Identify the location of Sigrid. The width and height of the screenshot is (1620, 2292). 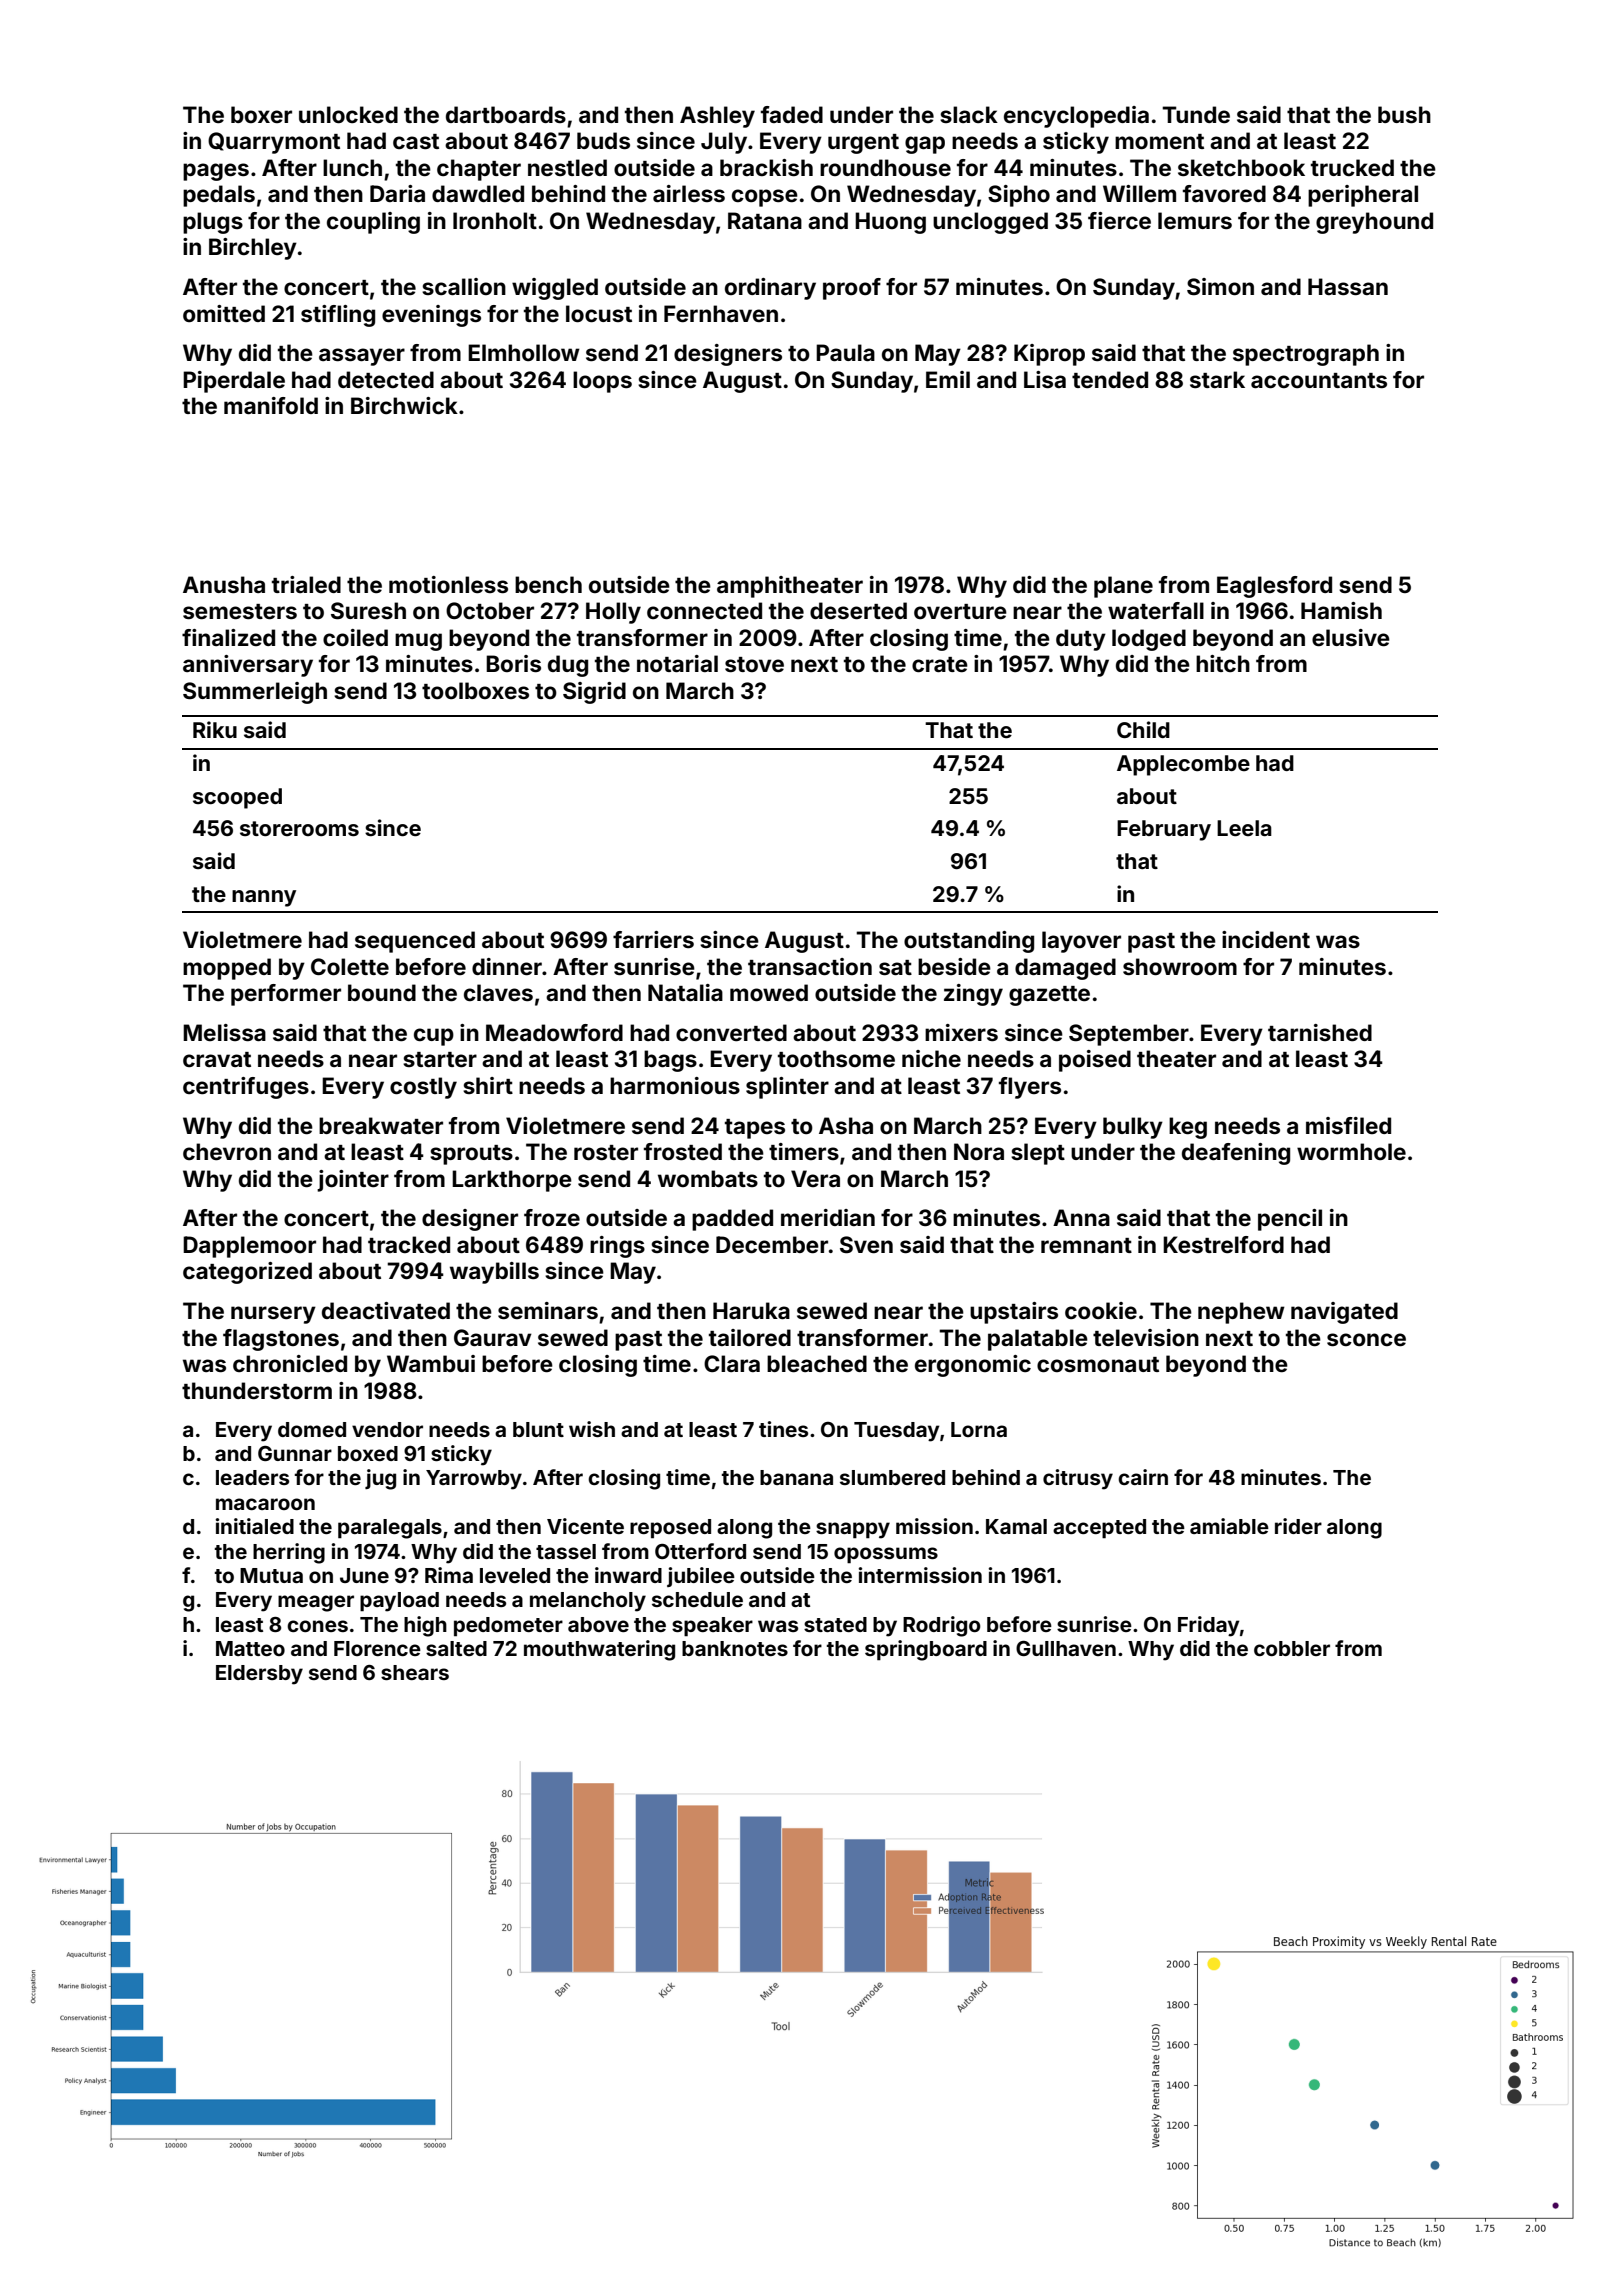
(594, 693).
